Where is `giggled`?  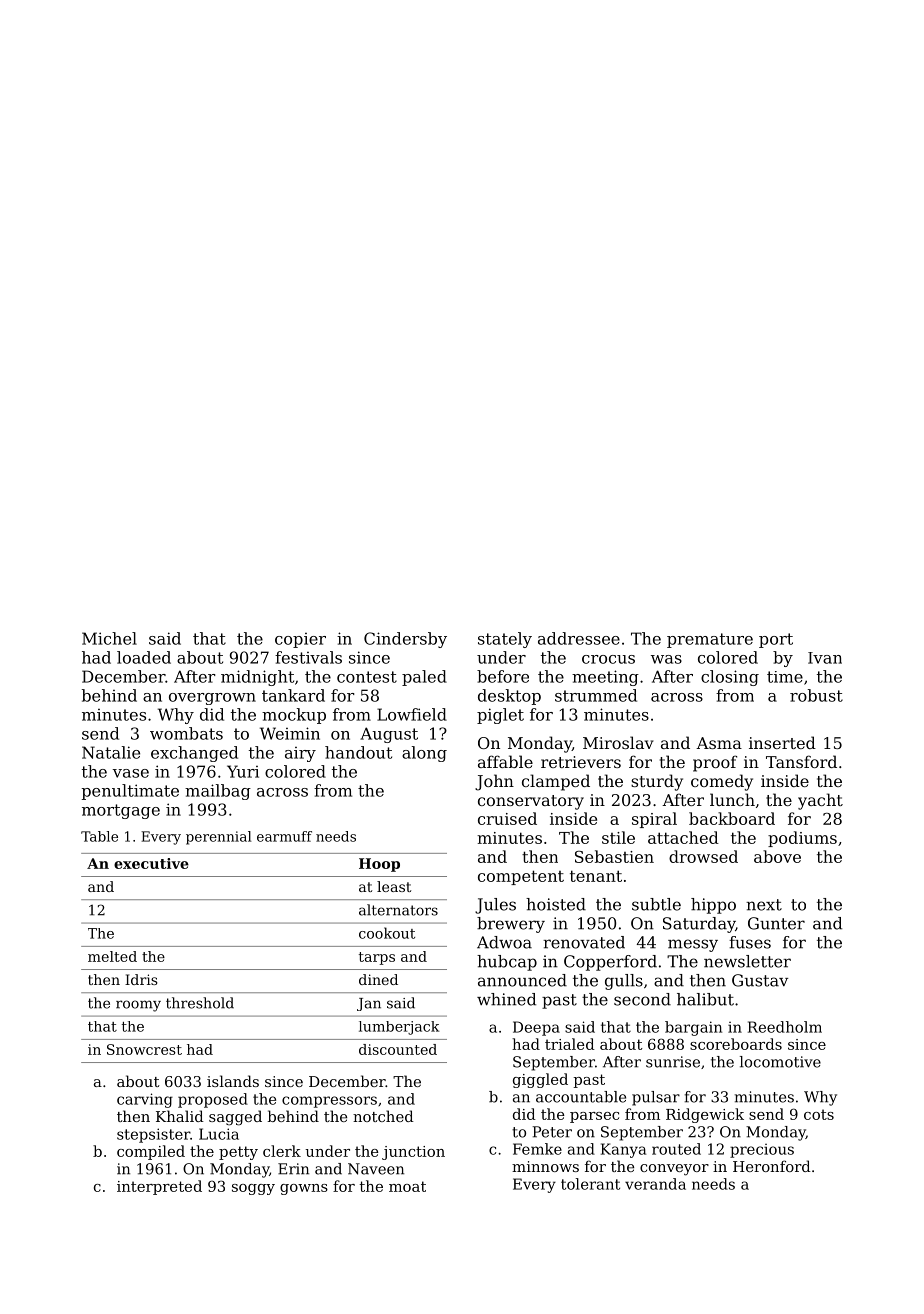 giggled is located at coordinates (540, 1080).
